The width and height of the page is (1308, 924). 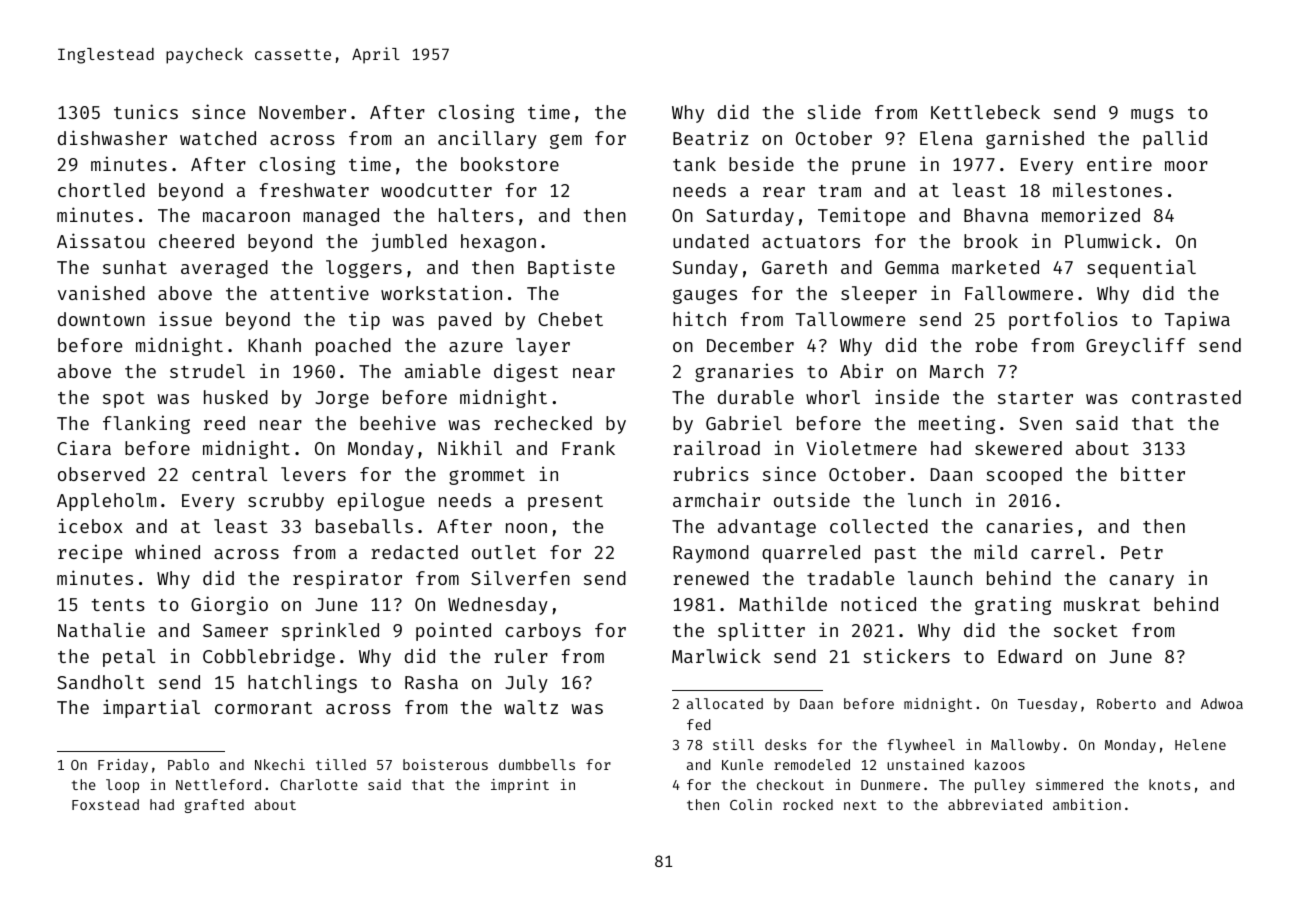 What do you see at coordinates (1019, 293) in the page?
I see `Fallowmere` at bounding box center [1019, 293].
